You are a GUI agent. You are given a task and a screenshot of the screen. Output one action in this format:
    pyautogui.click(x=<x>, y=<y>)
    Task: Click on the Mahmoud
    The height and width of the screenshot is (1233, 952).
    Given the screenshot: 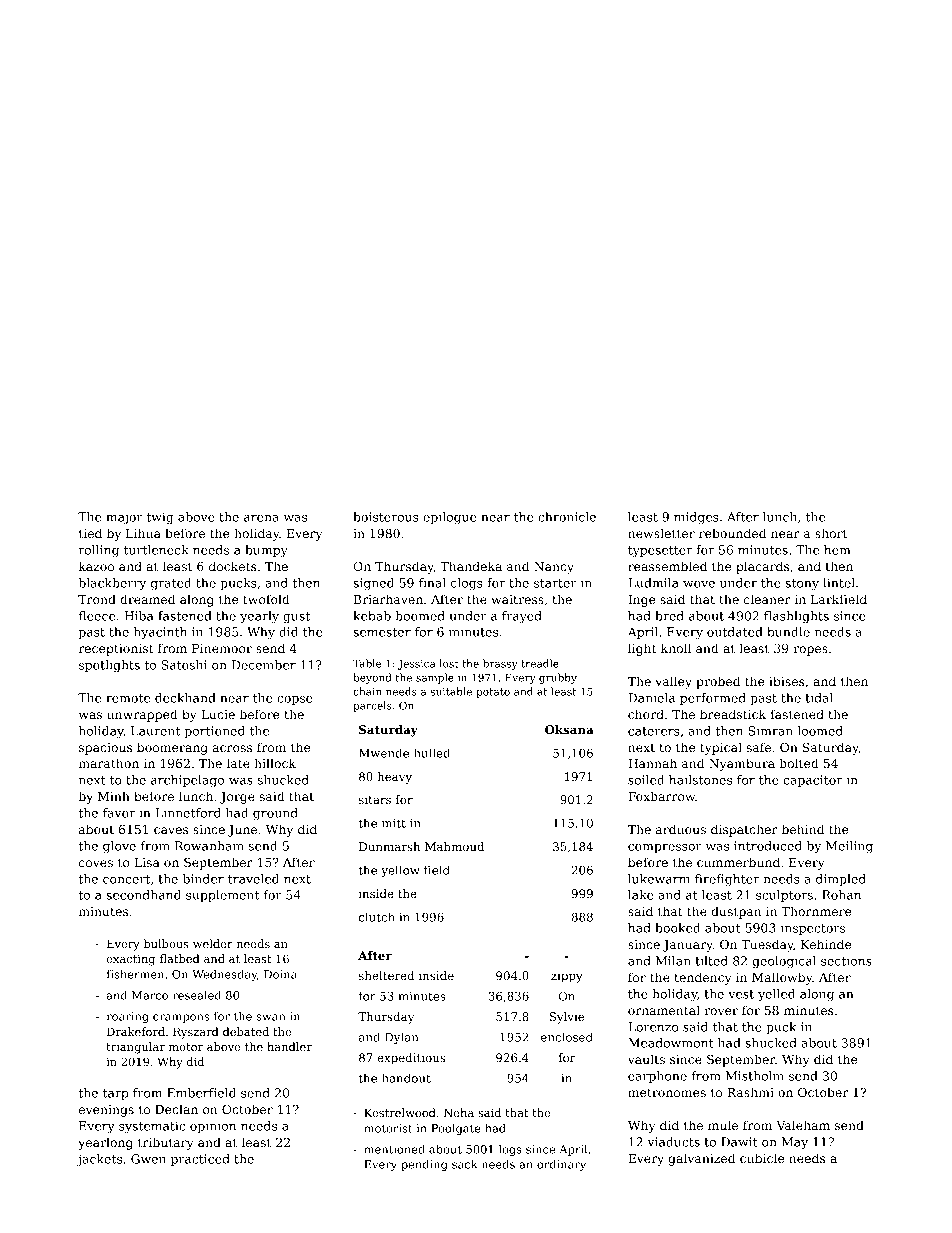 What is the action you would take?
    pyautogui.click(x=454, y=846)
